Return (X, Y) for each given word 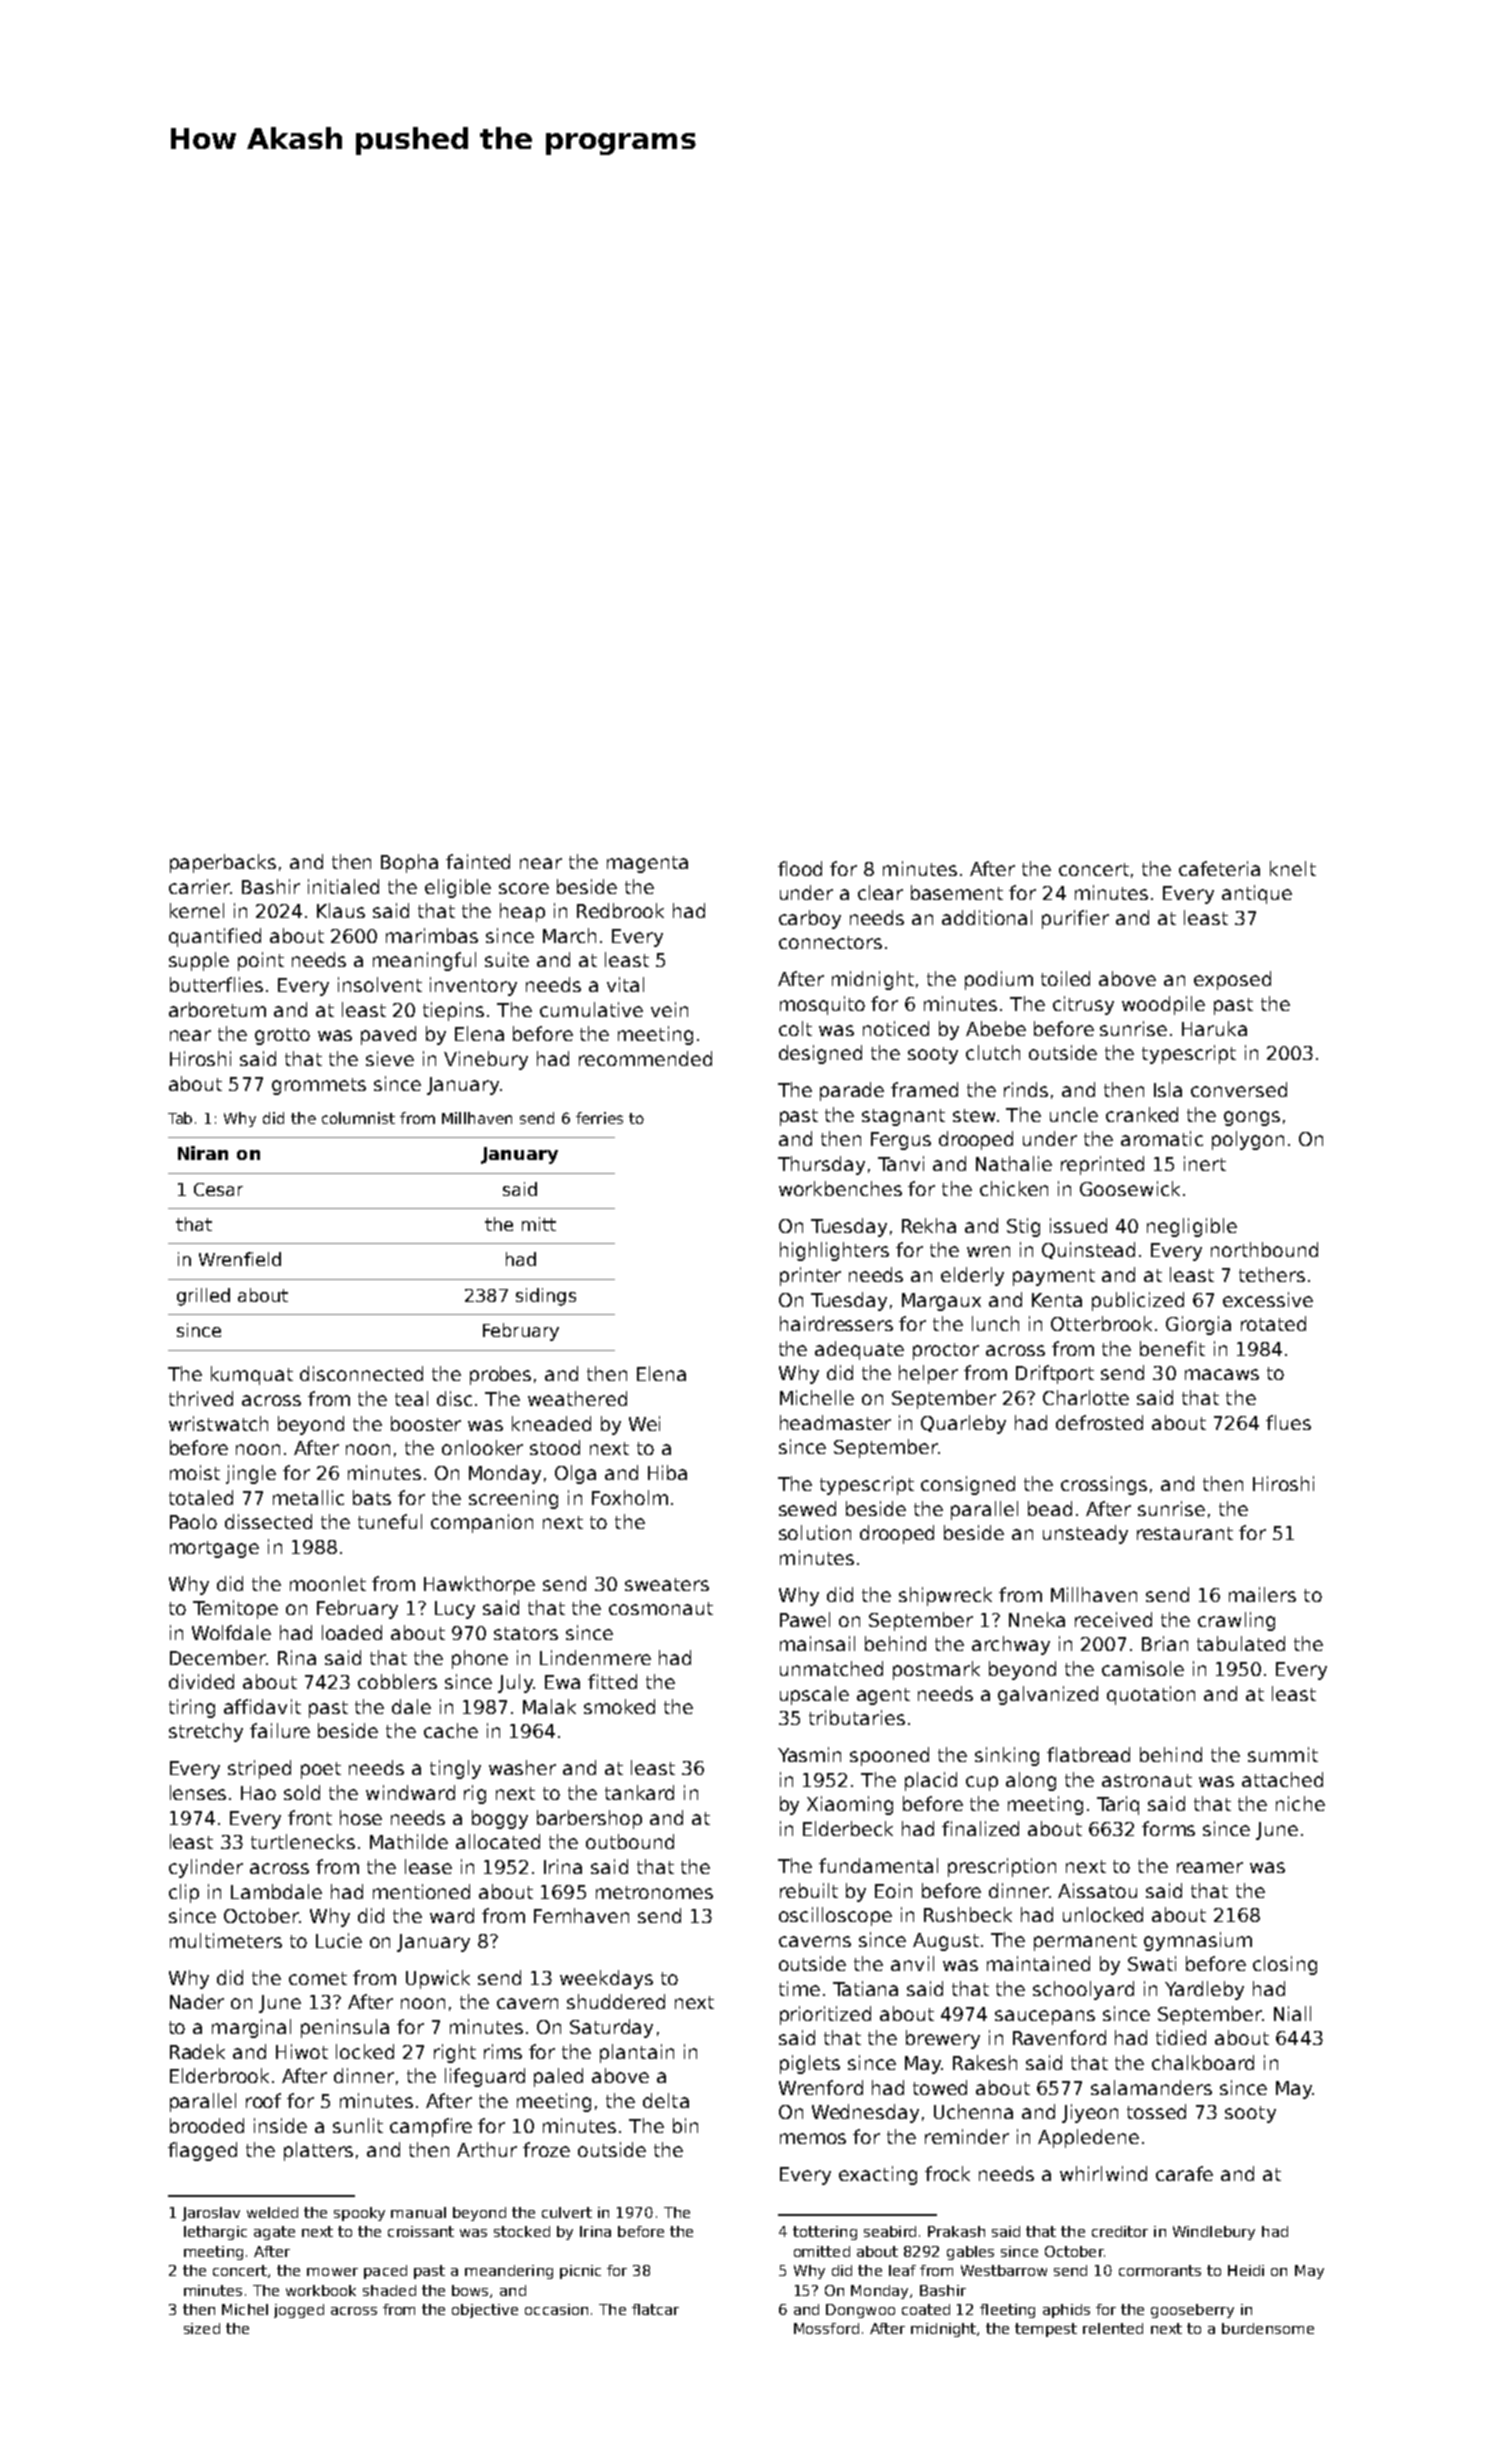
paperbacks (223, 863)
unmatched (831, 1668)
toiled (1065, 978)
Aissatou (1097, 1890)
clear (880, 892)
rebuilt (809, 1890)
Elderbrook (219, 2075)
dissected (268, 1521)
